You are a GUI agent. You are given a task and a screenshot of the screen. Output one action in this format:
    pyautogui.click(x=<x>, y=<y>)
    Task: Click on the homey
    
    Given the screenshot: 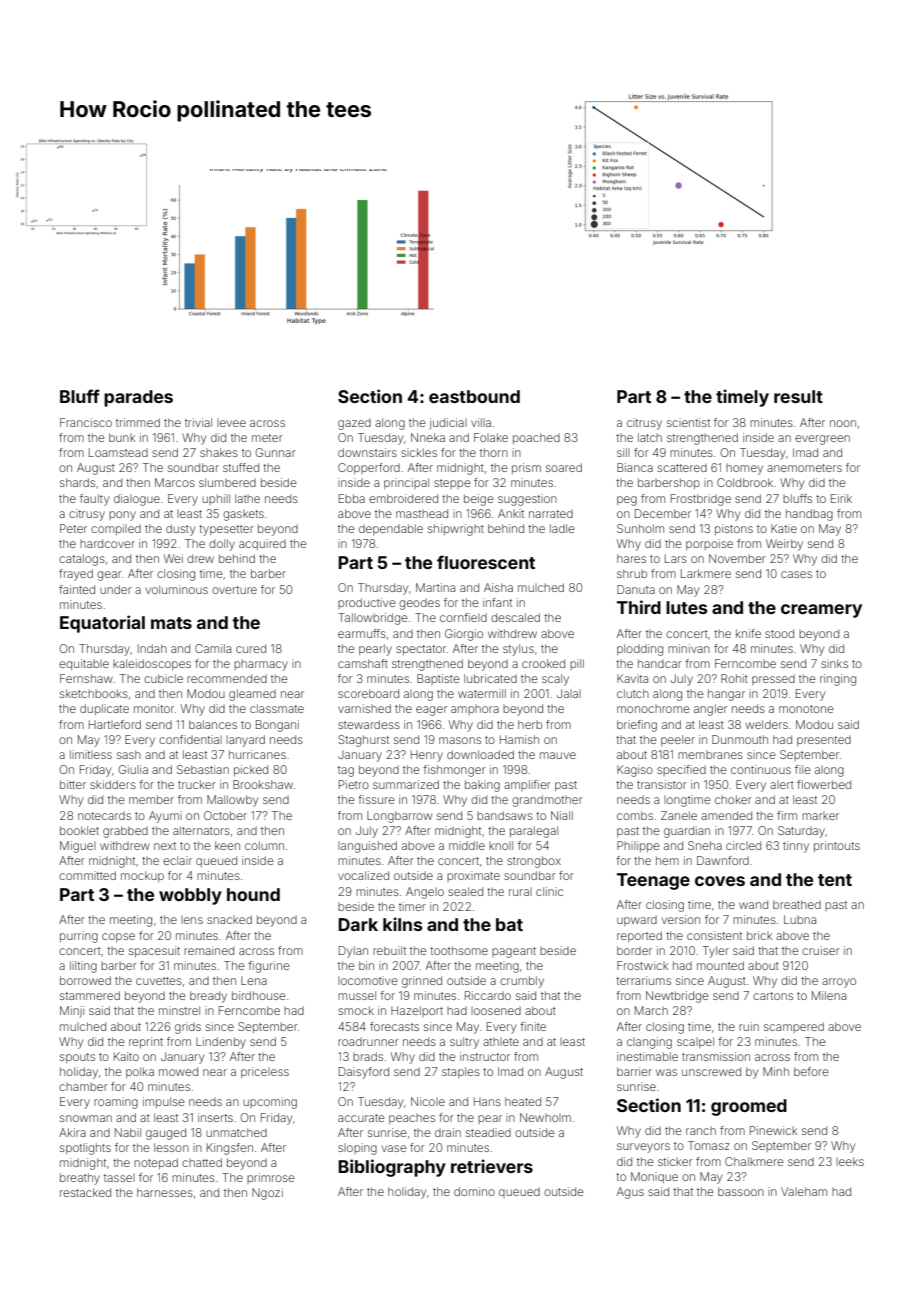 What is the action you would take?
    pyautogui.click(x=744, y=469)
